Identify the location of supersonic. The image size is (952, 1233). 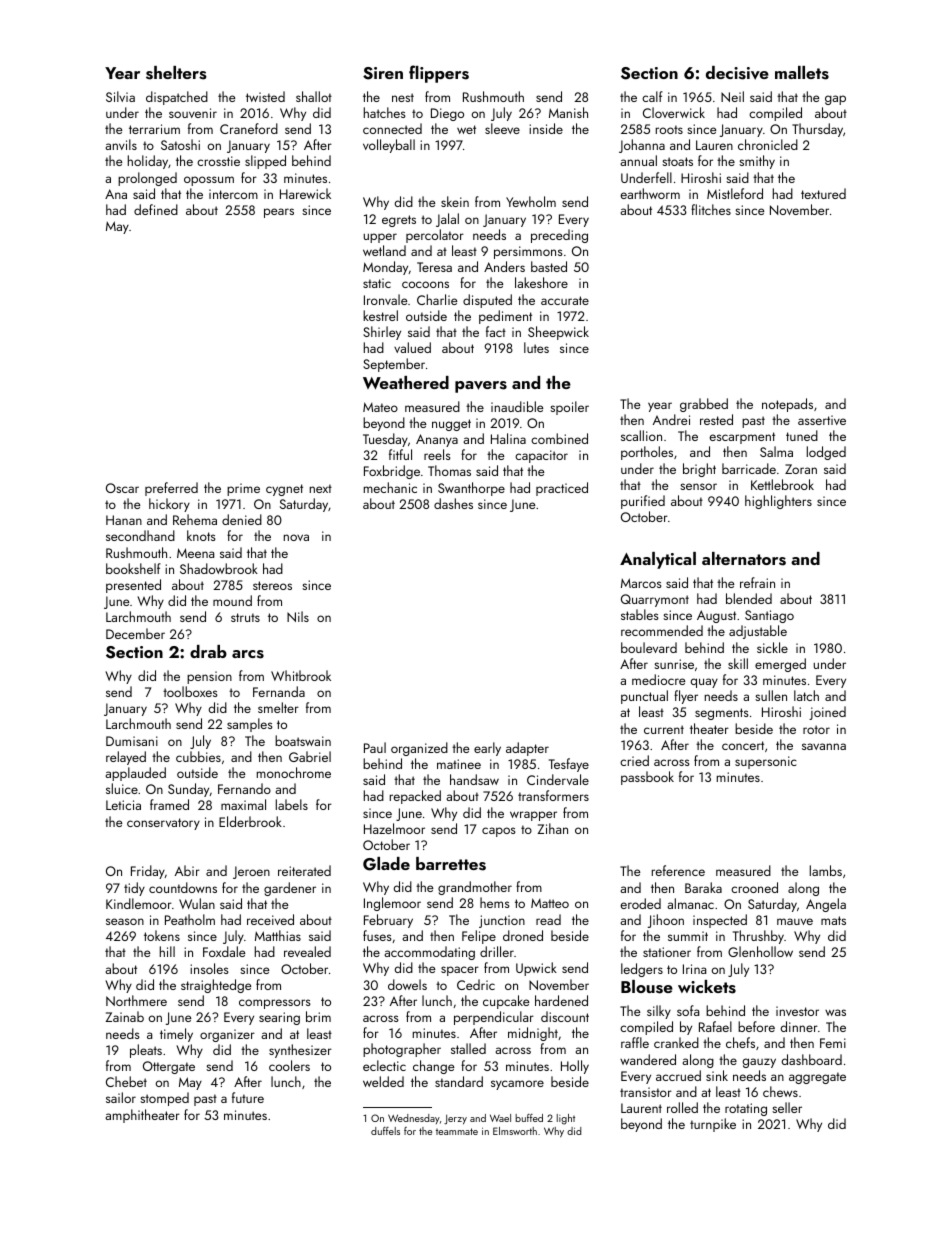
(766, 762).
